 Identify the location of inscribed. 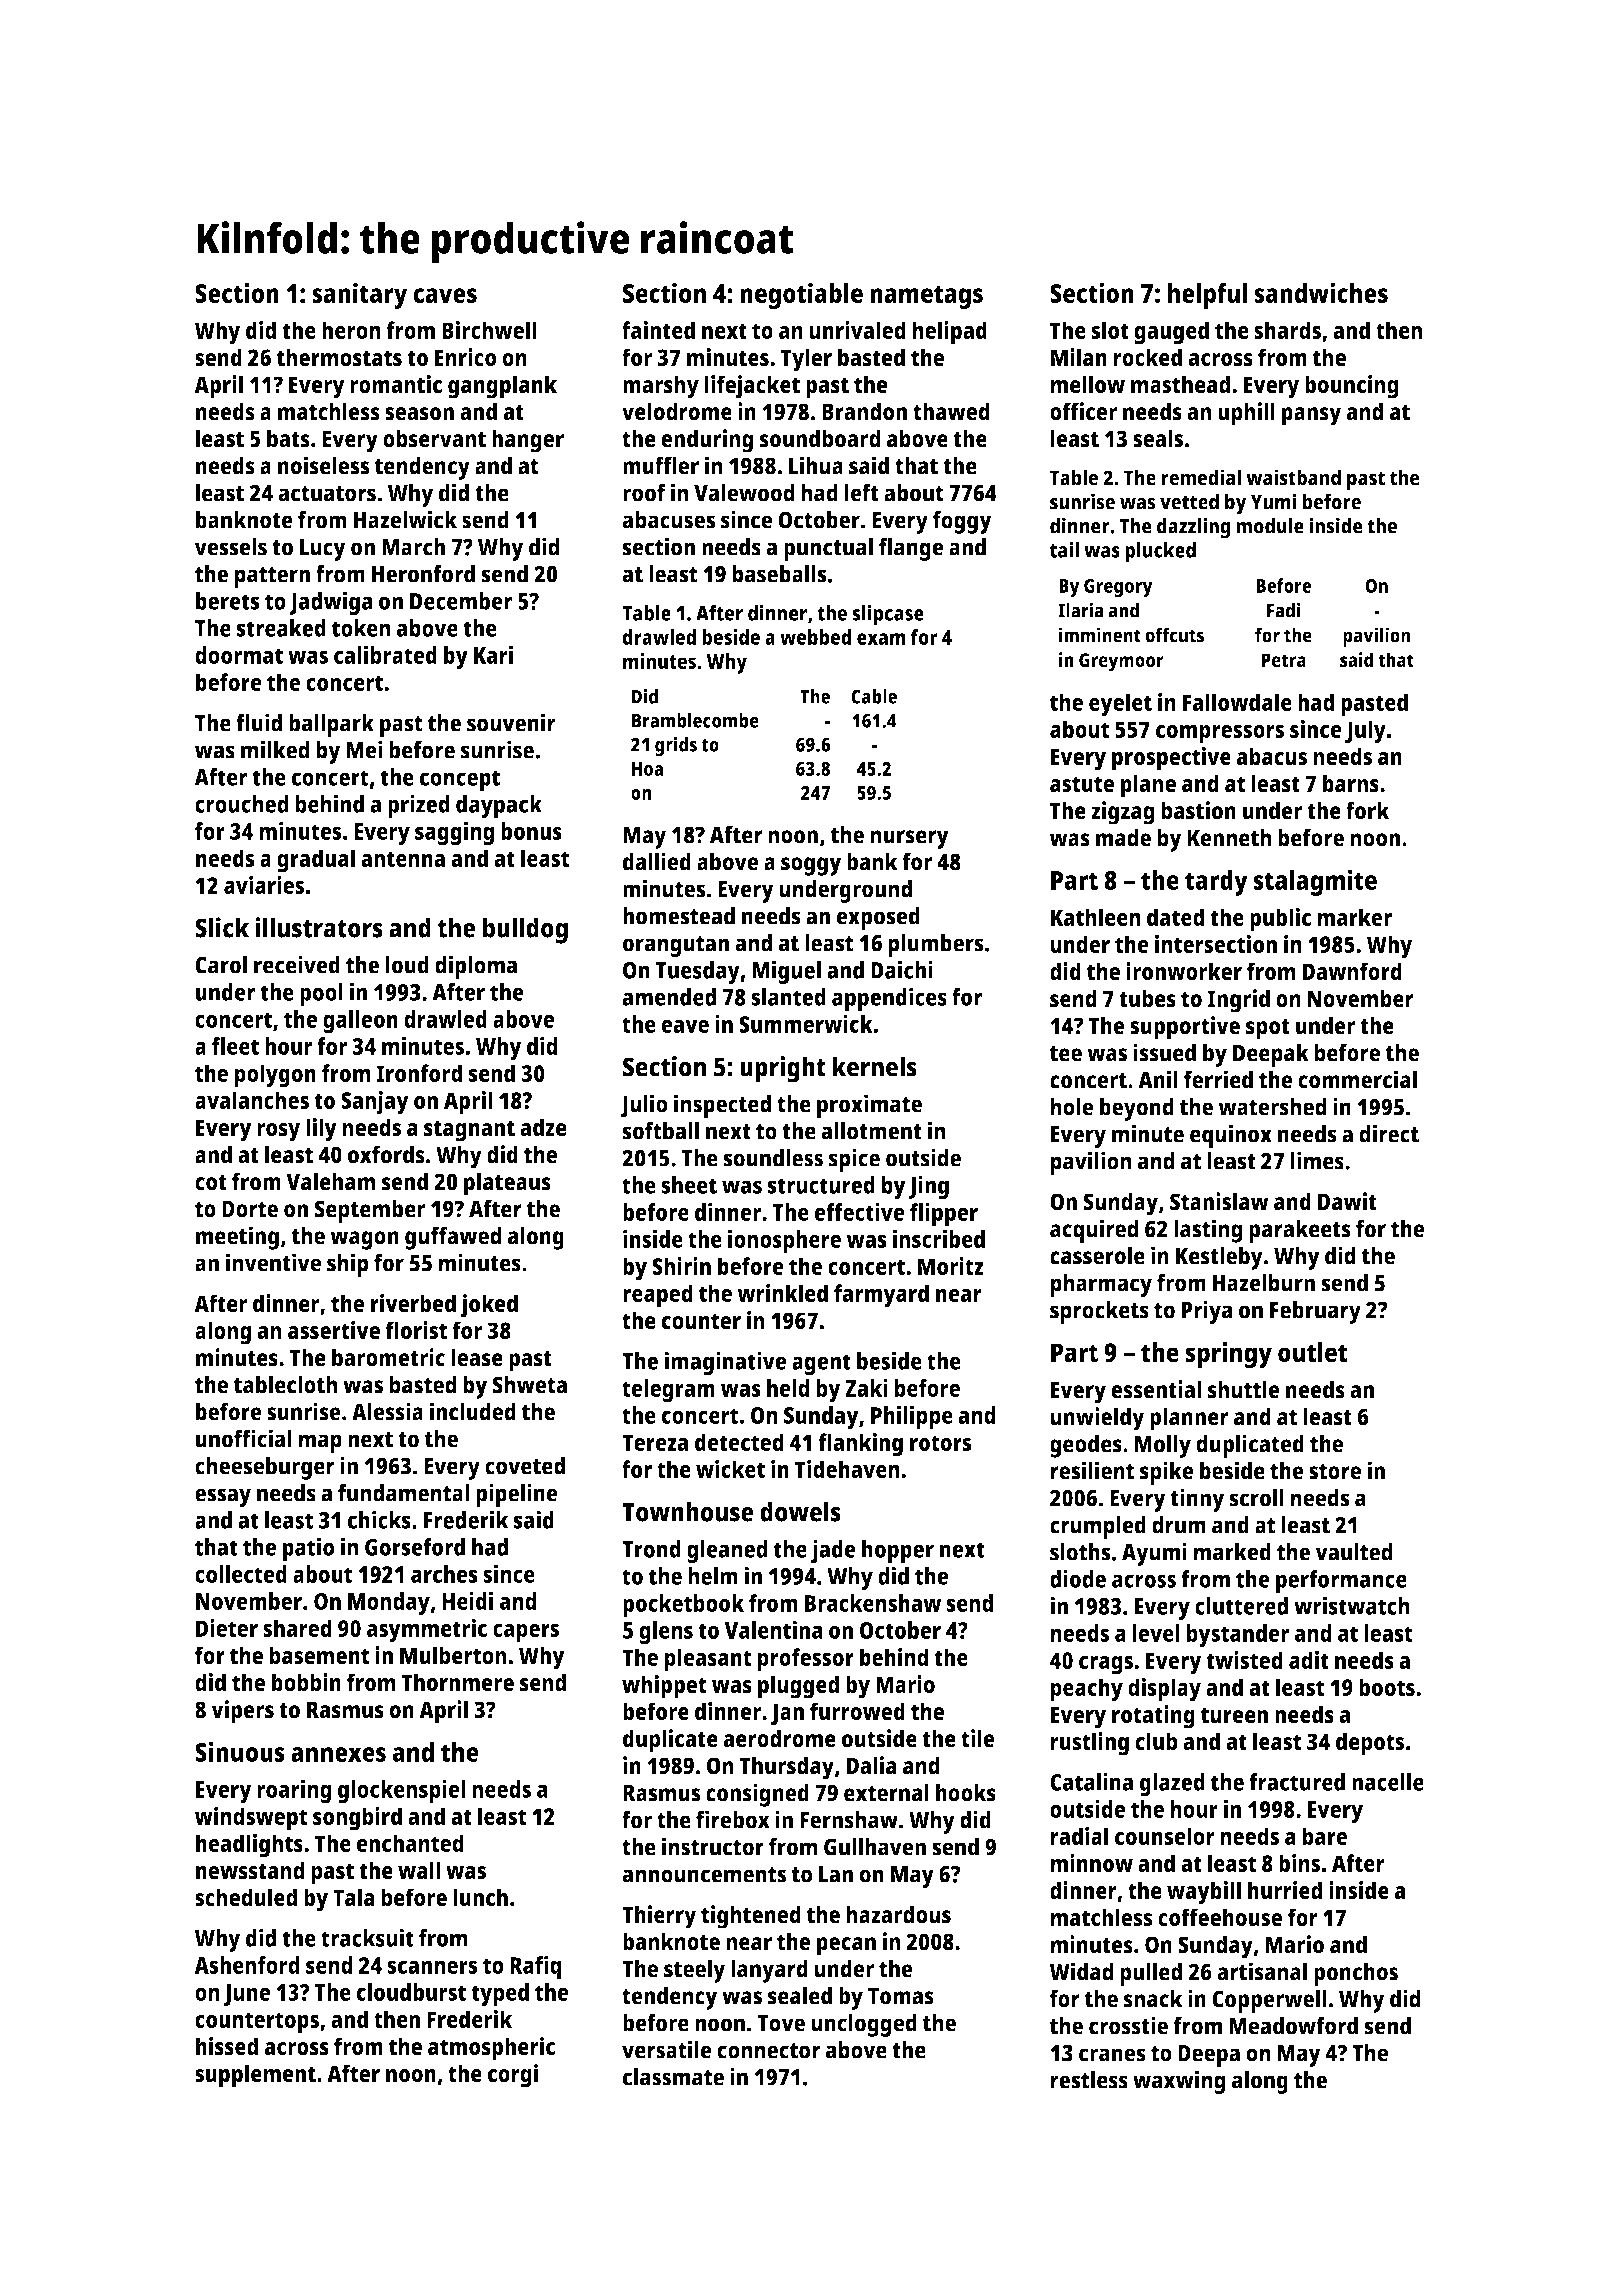
(939, 1239).
